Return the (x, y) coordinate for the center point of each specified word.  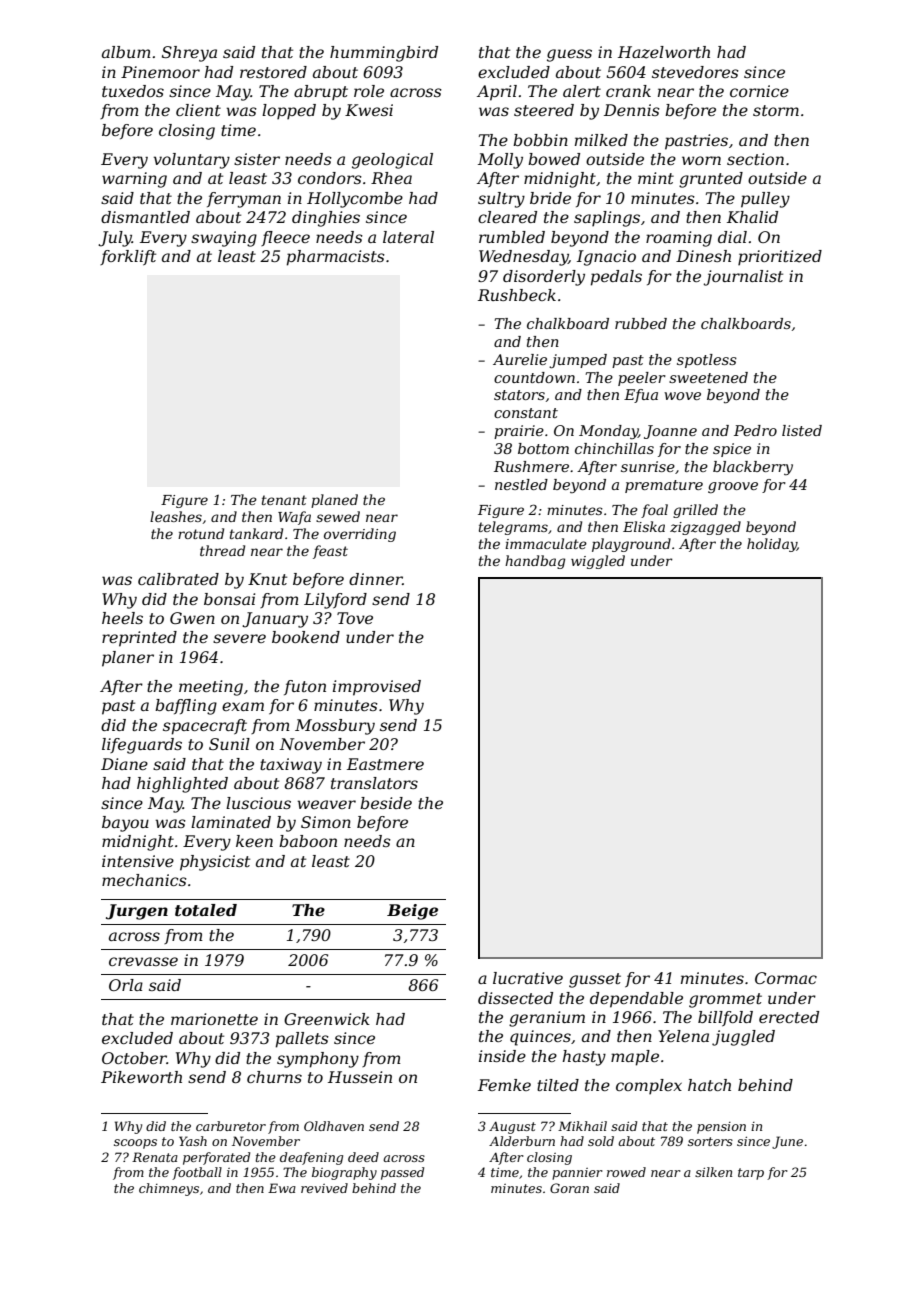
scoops (135, 1144)
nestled (521, 484)
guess (569, 55)
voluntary (192, 161)
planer (128, 659)
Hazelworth (664, 52)
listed (802, 430)
